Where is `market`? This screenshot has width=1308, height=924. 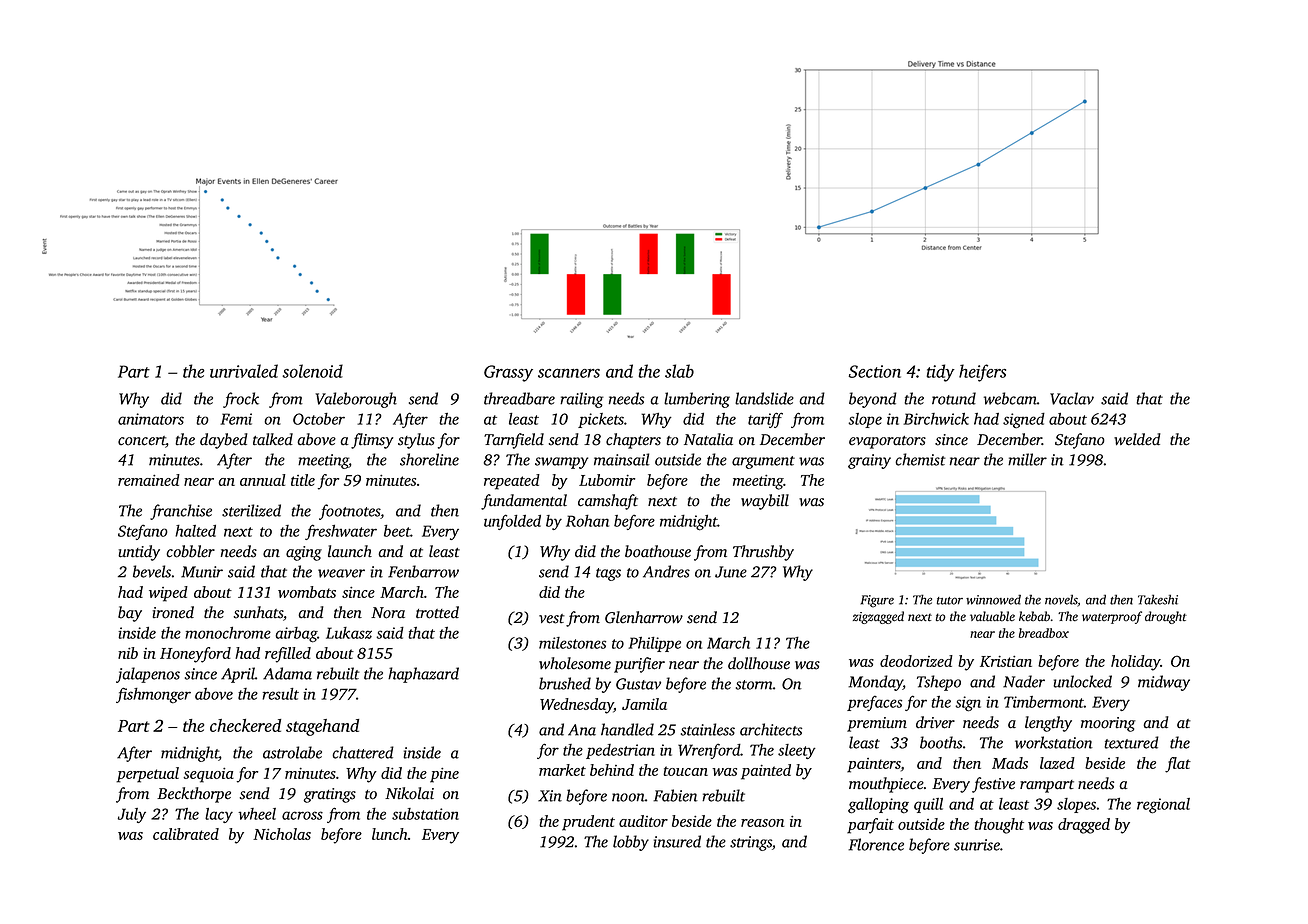
market is located at coordinates (562, 770).
